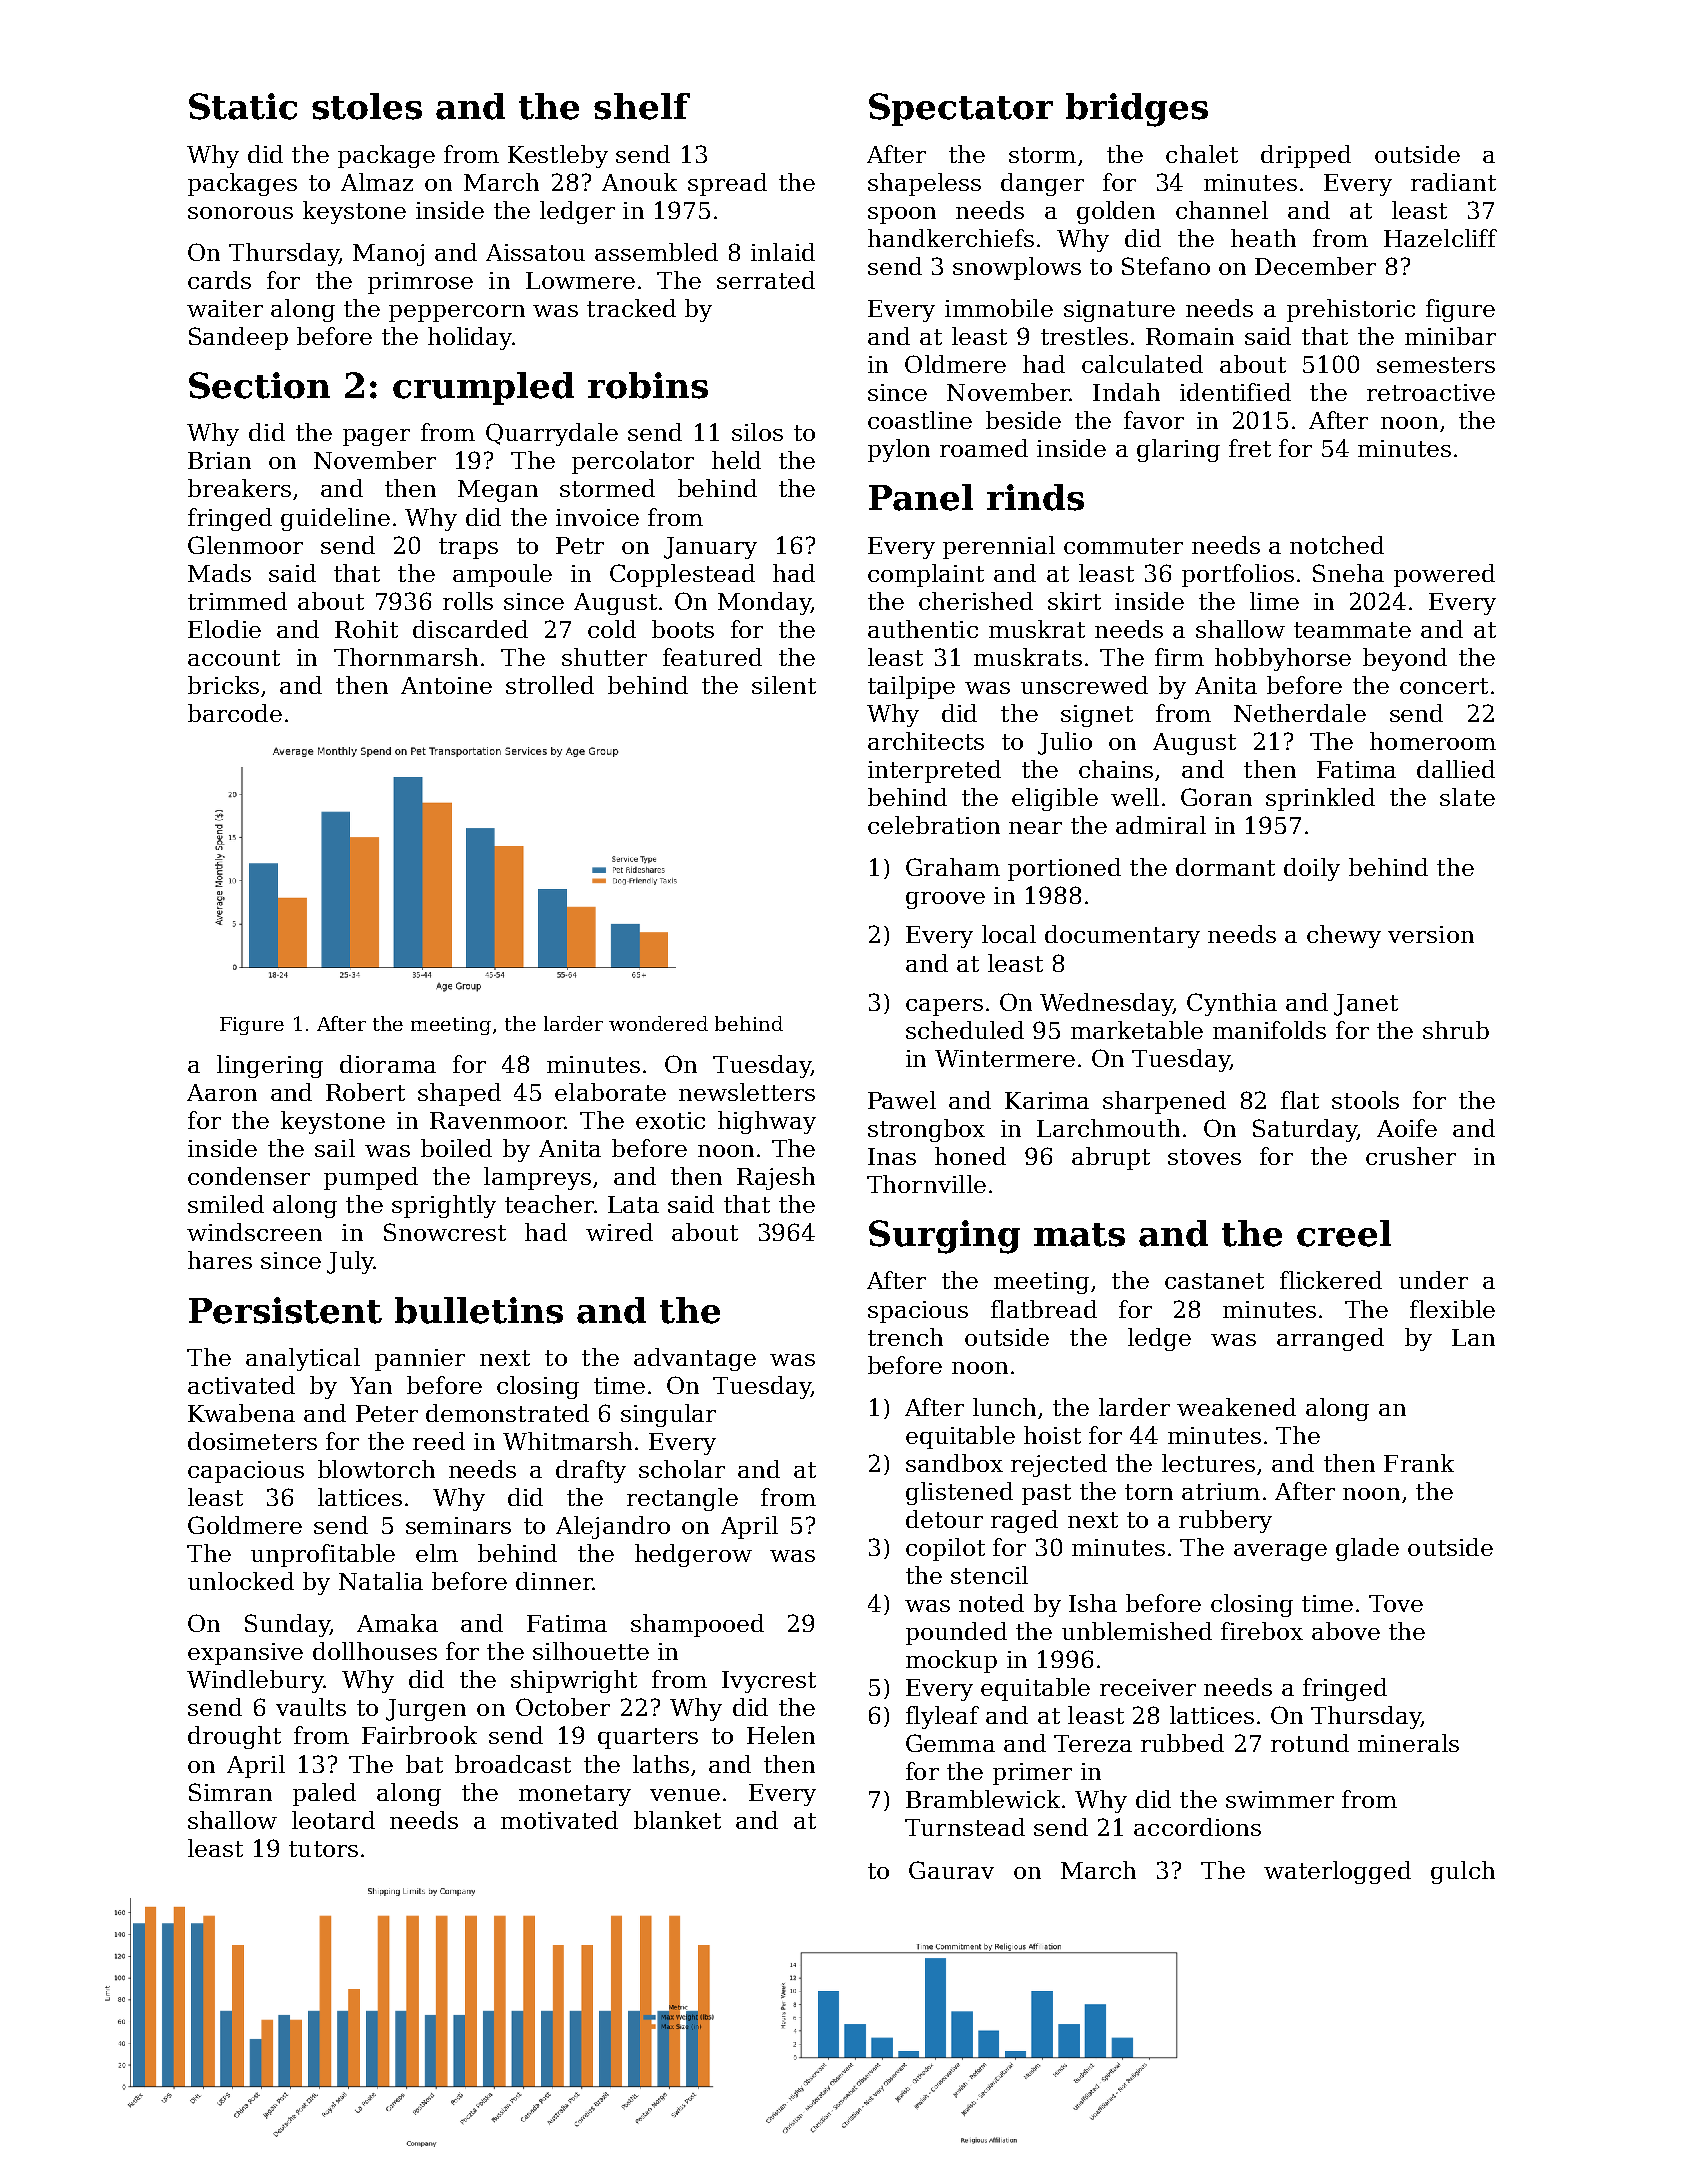  I want to click on tutors, so click(323, 1849).
